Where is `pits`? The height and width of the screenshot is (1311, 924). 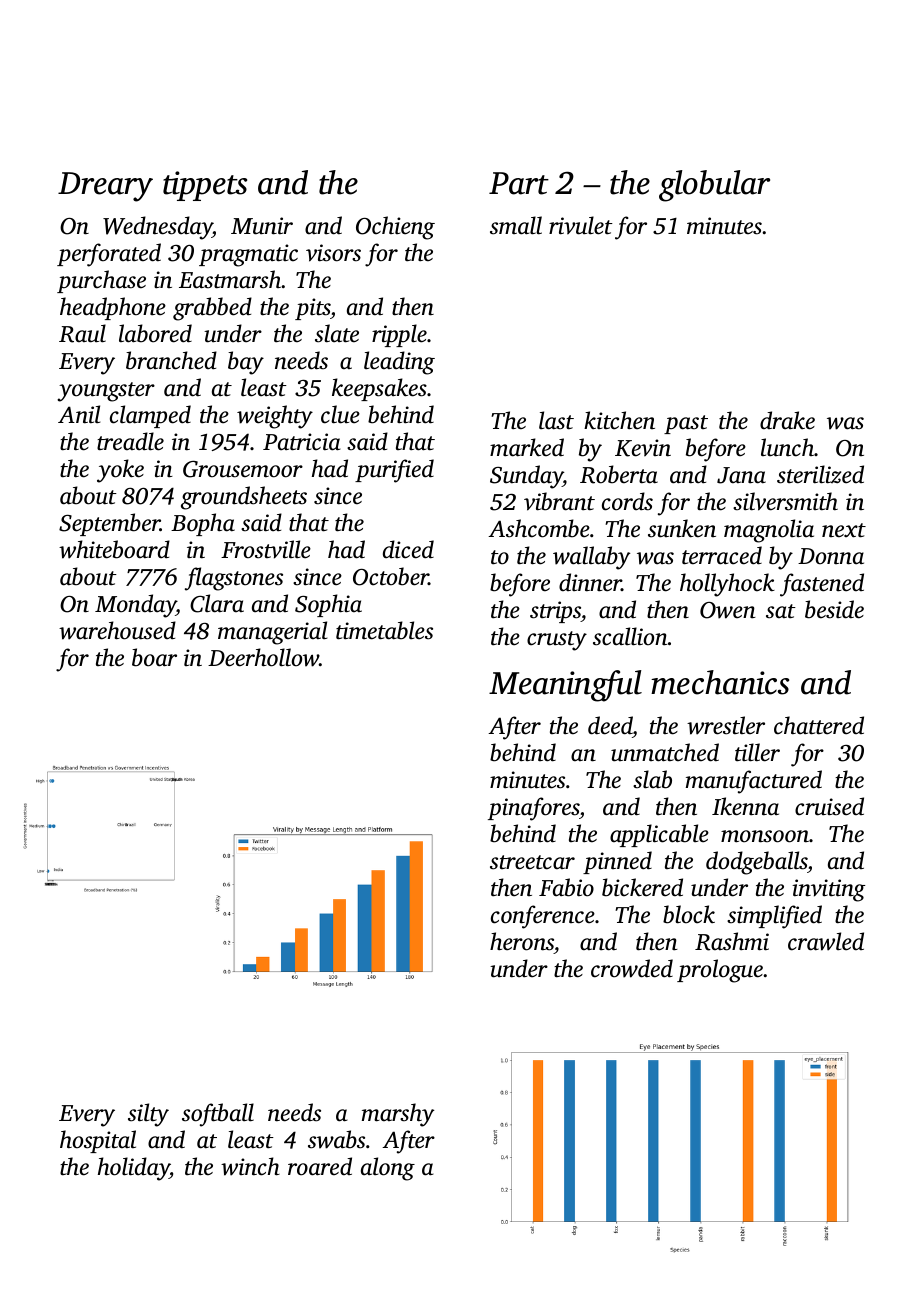
pits is located at coordinates (313, 309).
